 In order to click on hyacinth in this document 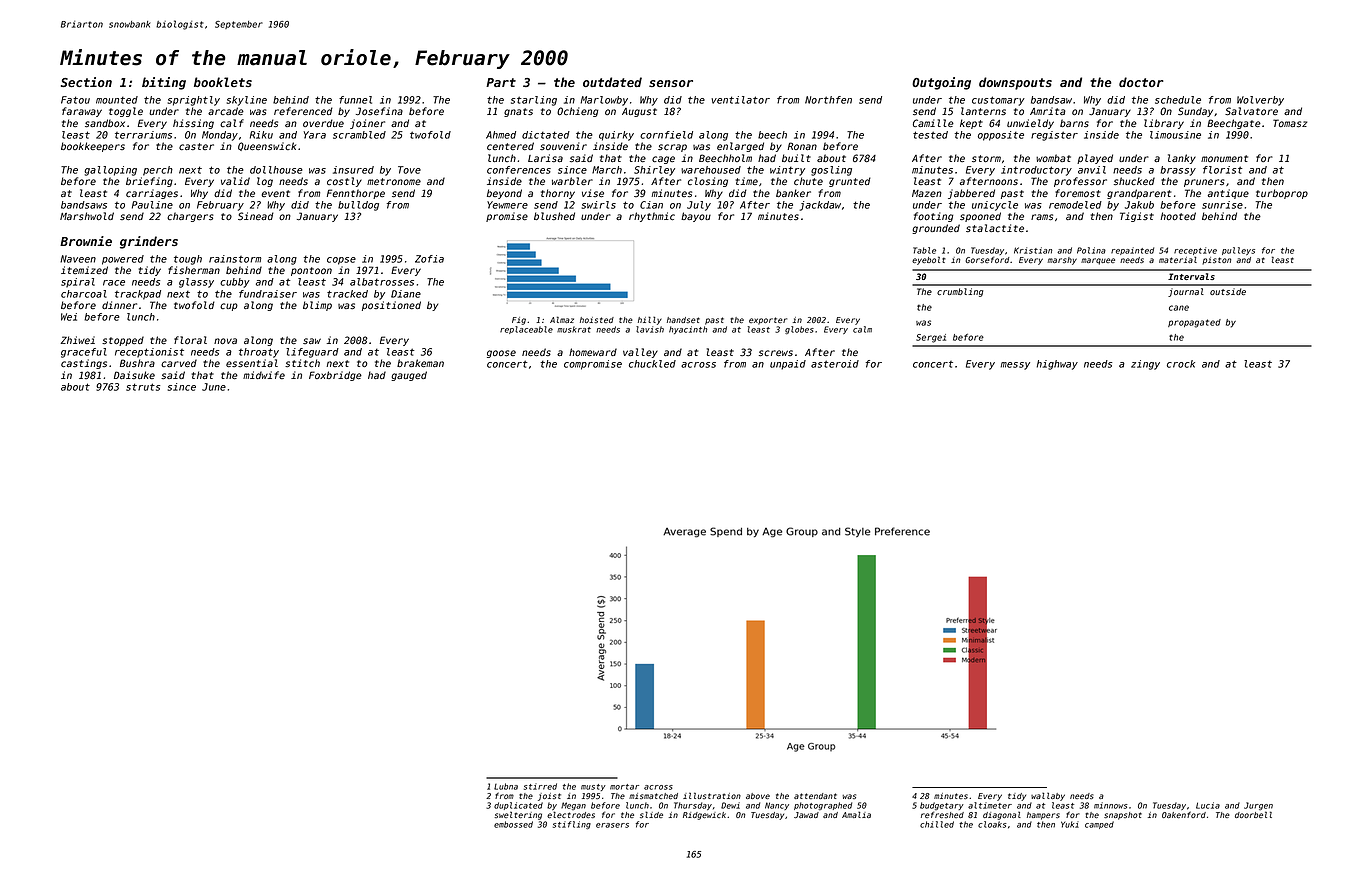, I will do `click(688, 330)`.
